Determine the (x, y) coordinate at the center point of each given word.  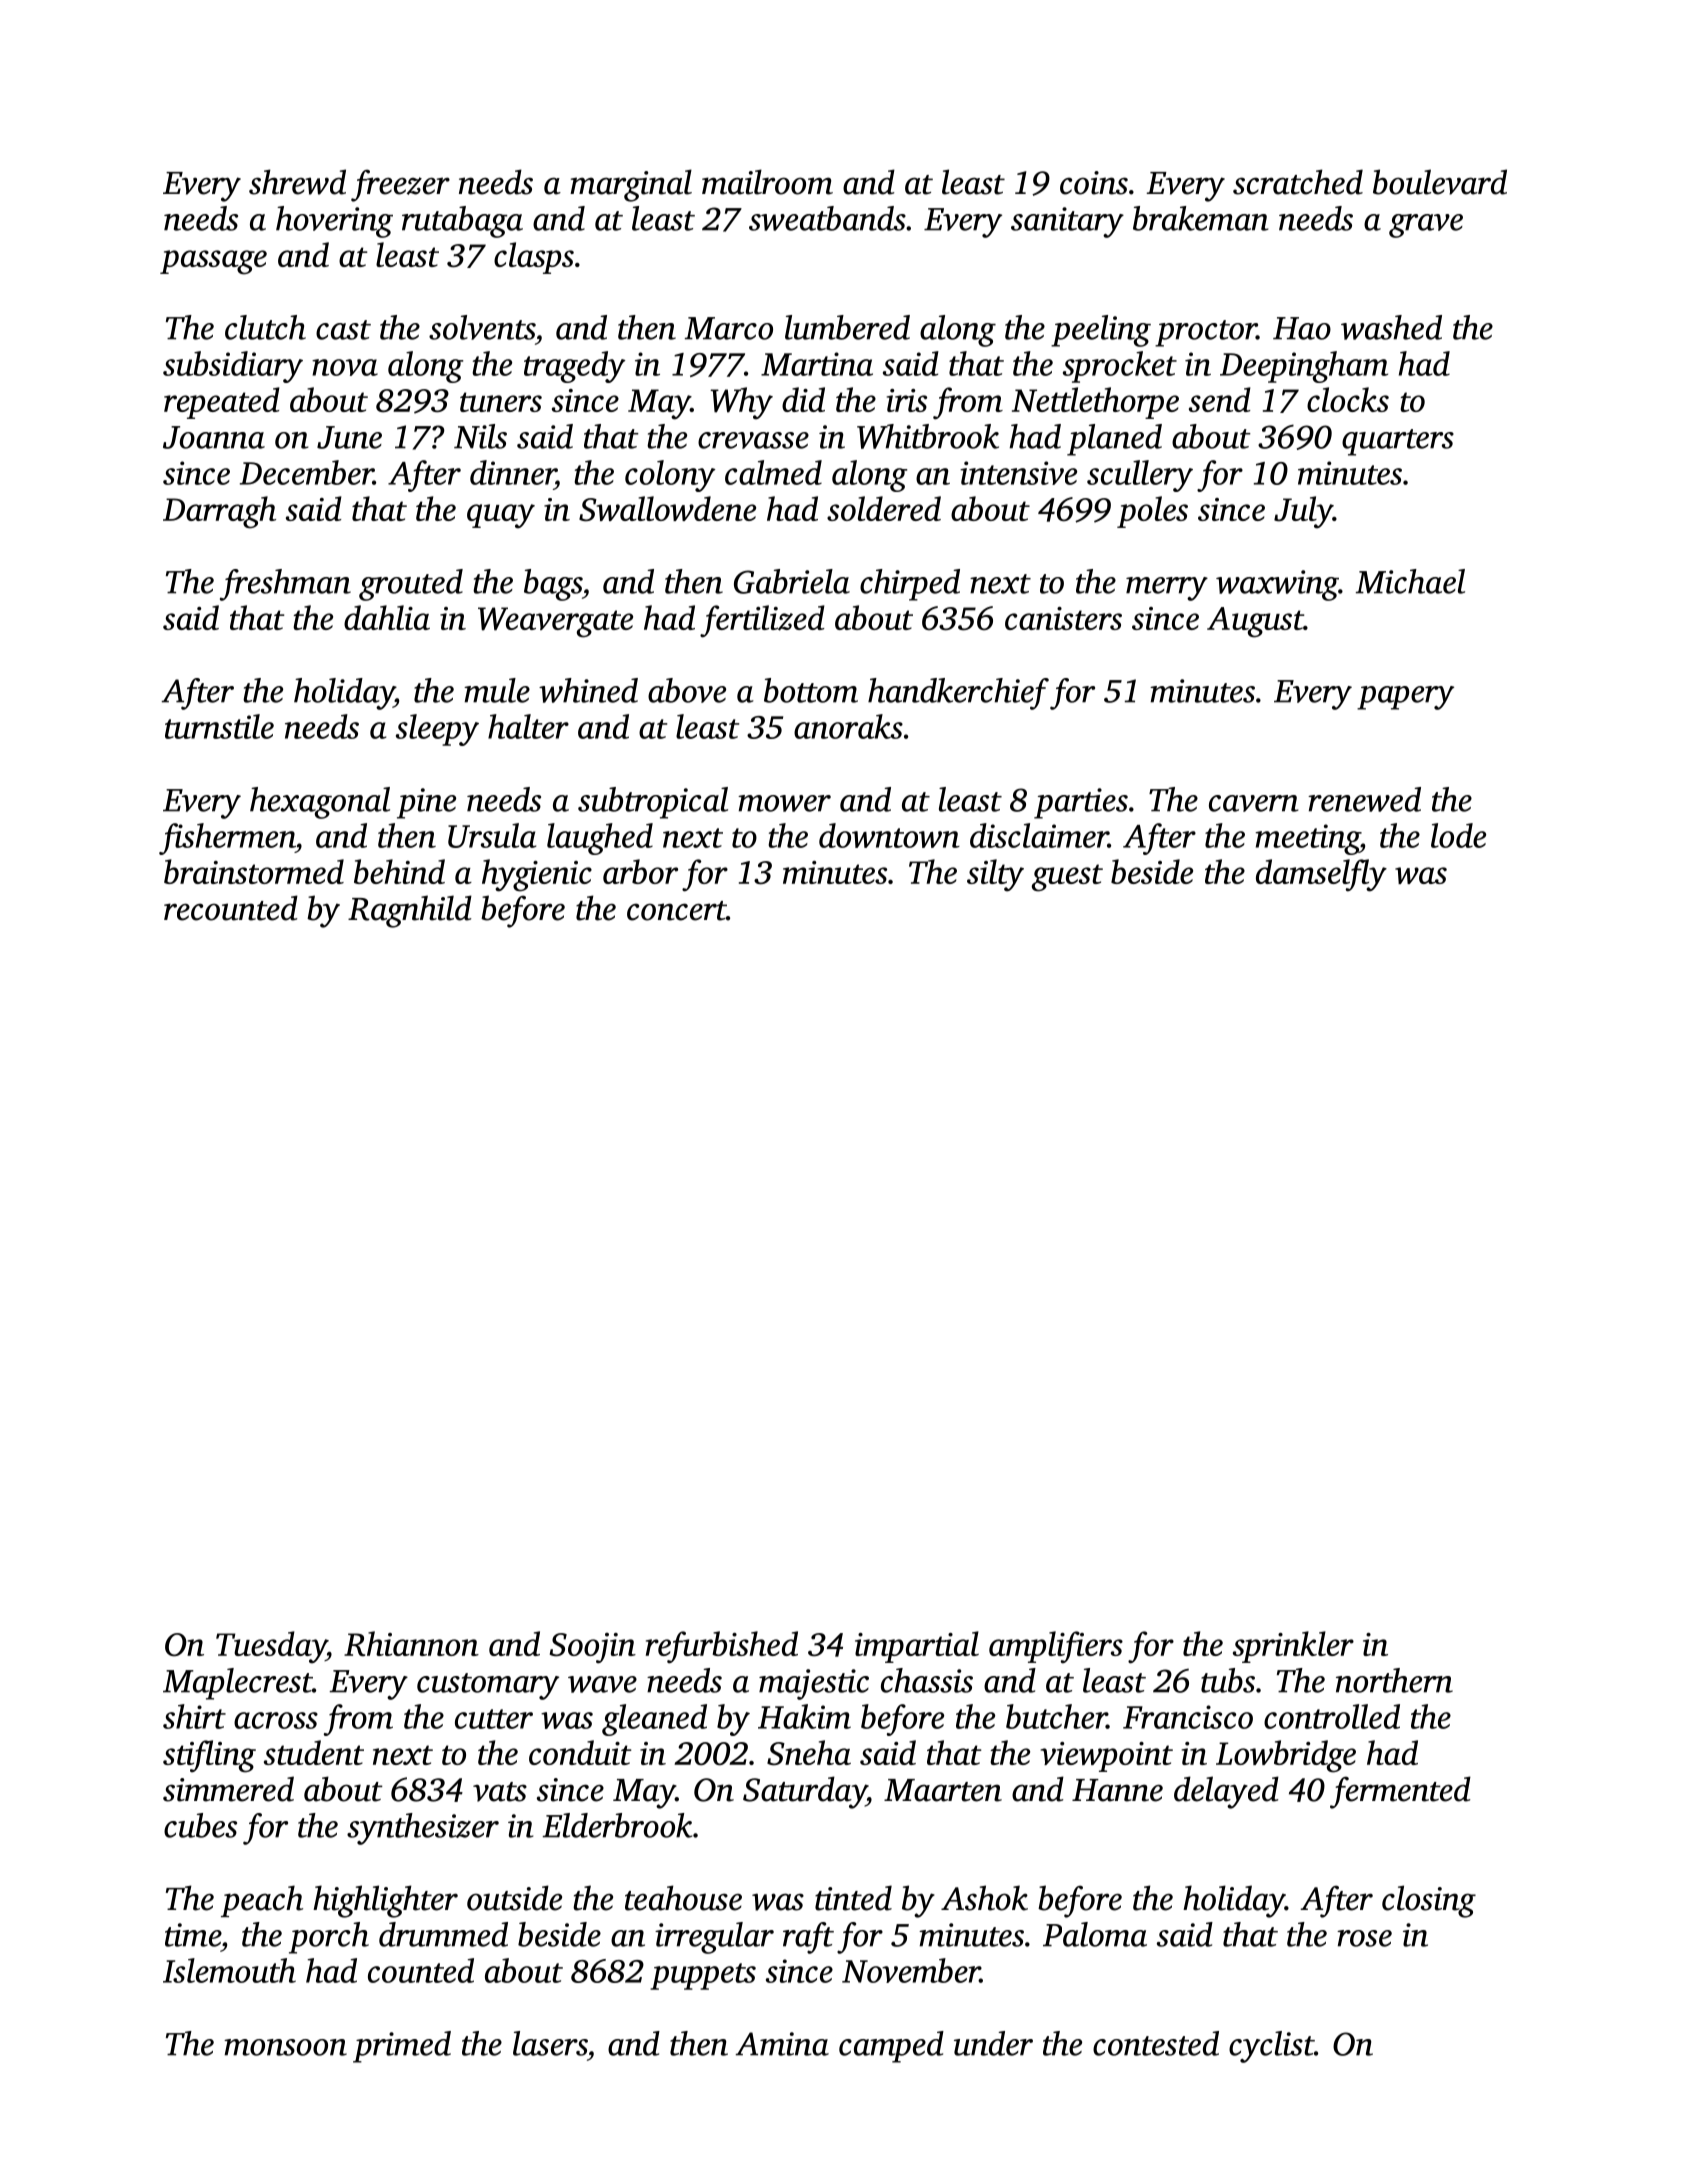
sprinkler (1293, 1647)
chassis (927, 1680)
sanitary (1067, 222)
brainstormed (254, 871)
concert (676, 911)
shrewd (297, 182)
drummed (443, 1934)
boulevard (1440, 182)
